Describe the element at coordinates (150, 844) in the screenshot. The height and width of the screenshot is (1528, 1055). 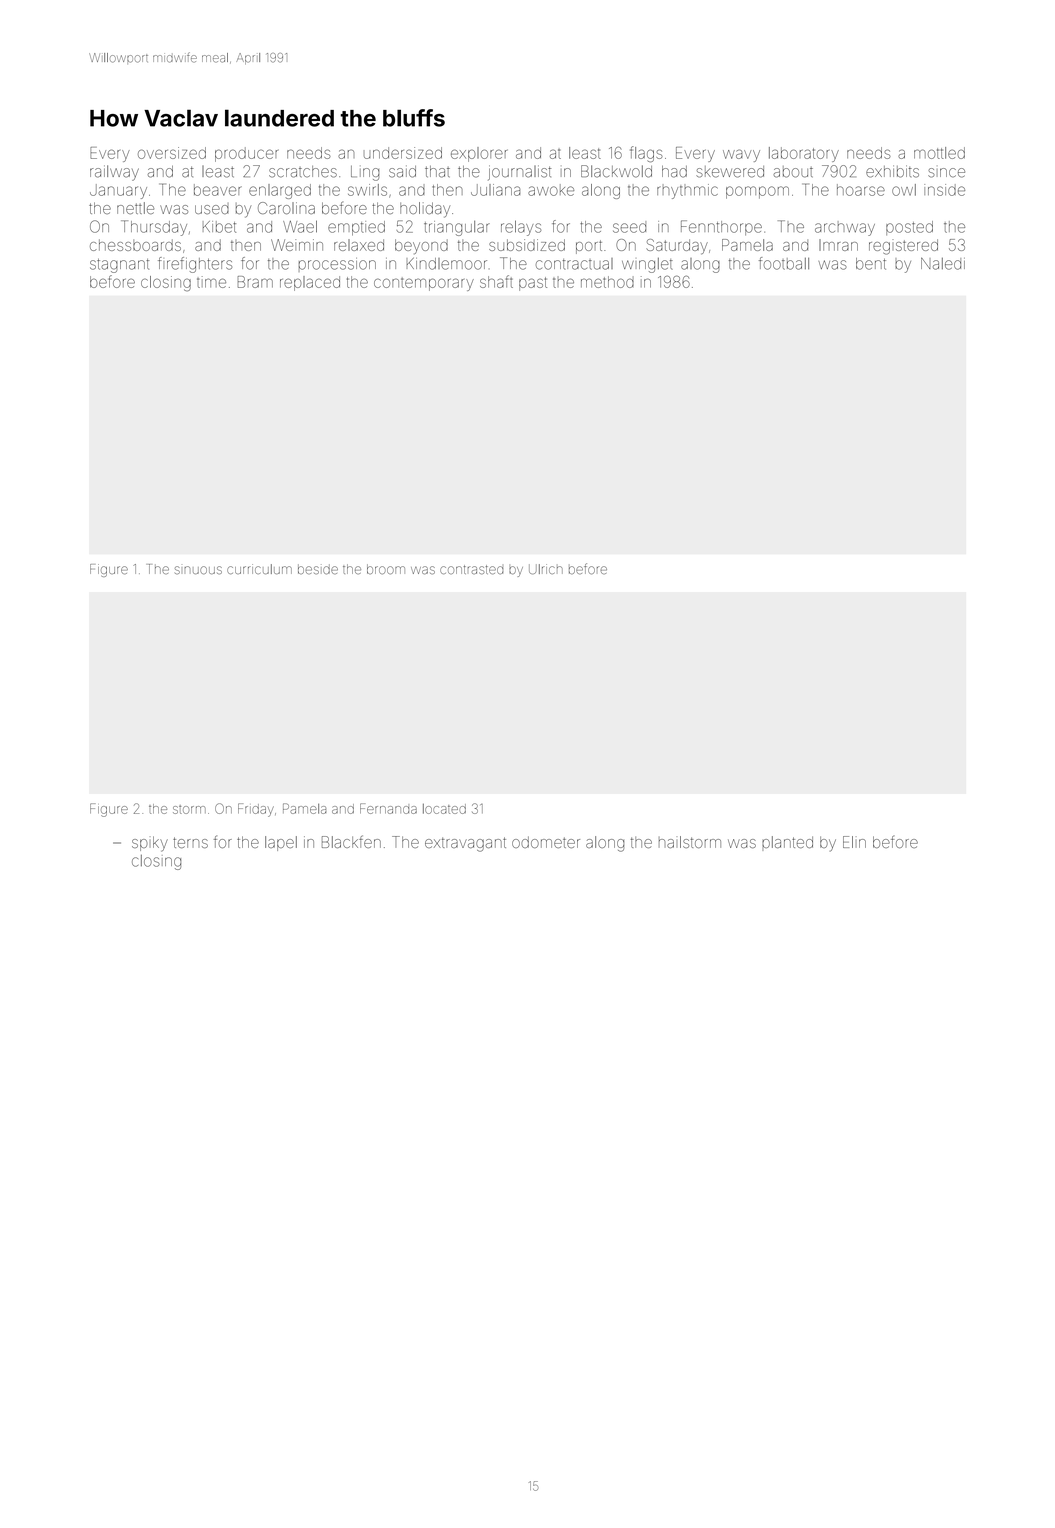
I see `spiky` at that location.
